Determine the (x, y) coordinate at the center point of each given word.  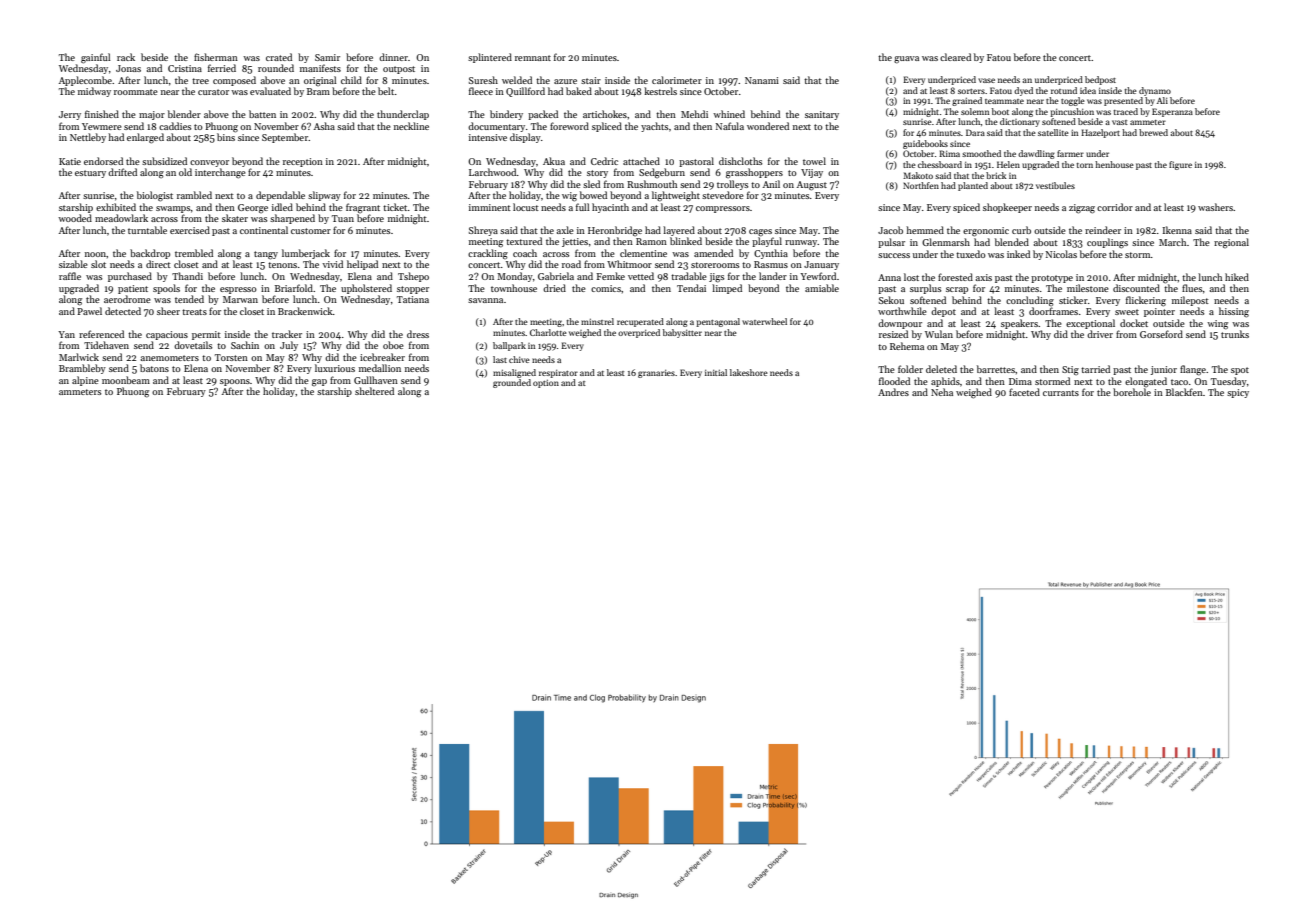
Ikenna (1177, 230)
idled (282, 207)
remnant (533, 58)
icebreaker (382, 357)
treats (194, 312)
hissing (1234, 312)
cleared (955, 57)
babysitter (682, 333)
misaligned (514, 373)
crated (279, 57)
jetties (575, 242)
